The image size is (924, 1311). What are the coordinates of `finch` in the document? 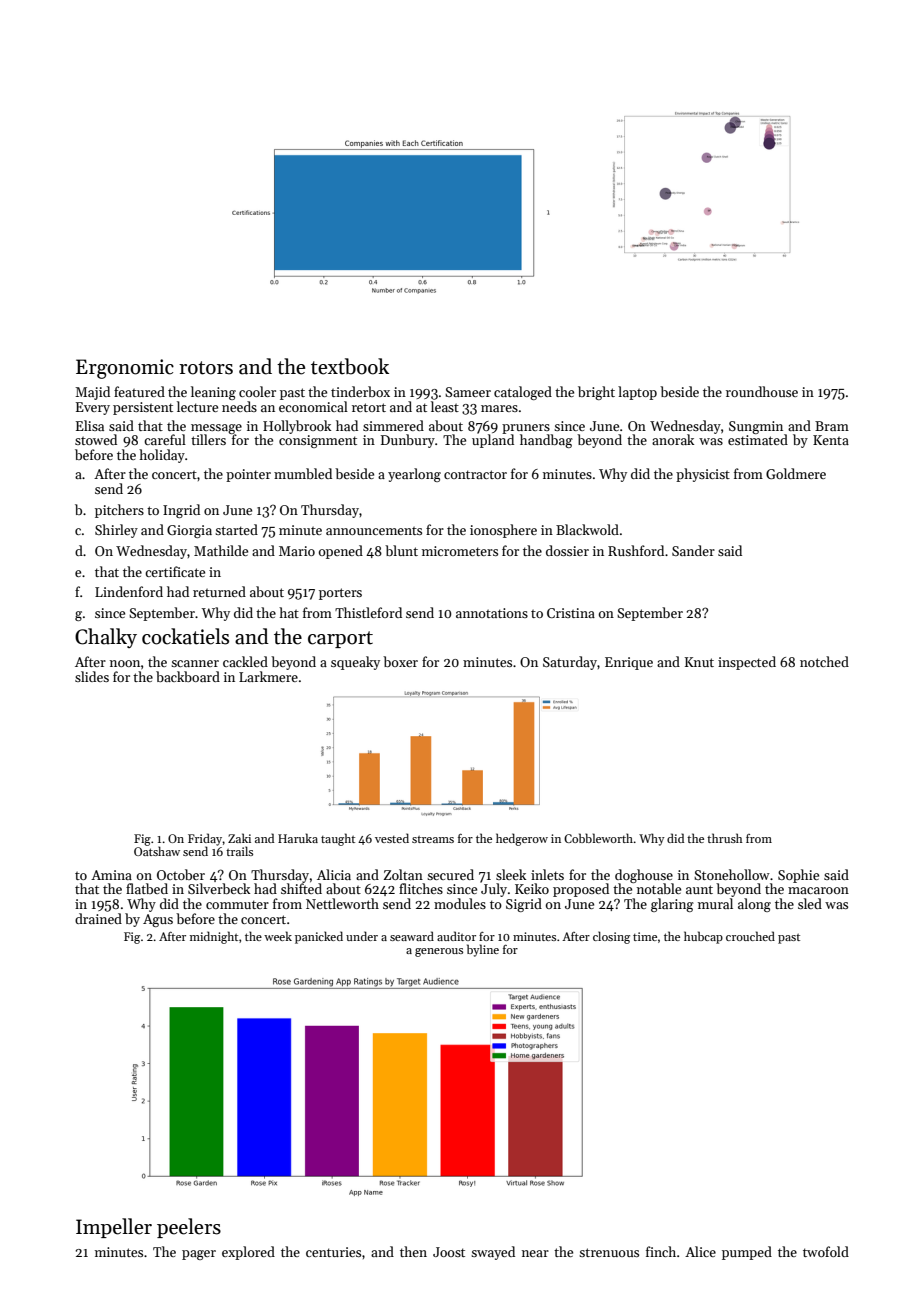 It's located at (661, 1251).
